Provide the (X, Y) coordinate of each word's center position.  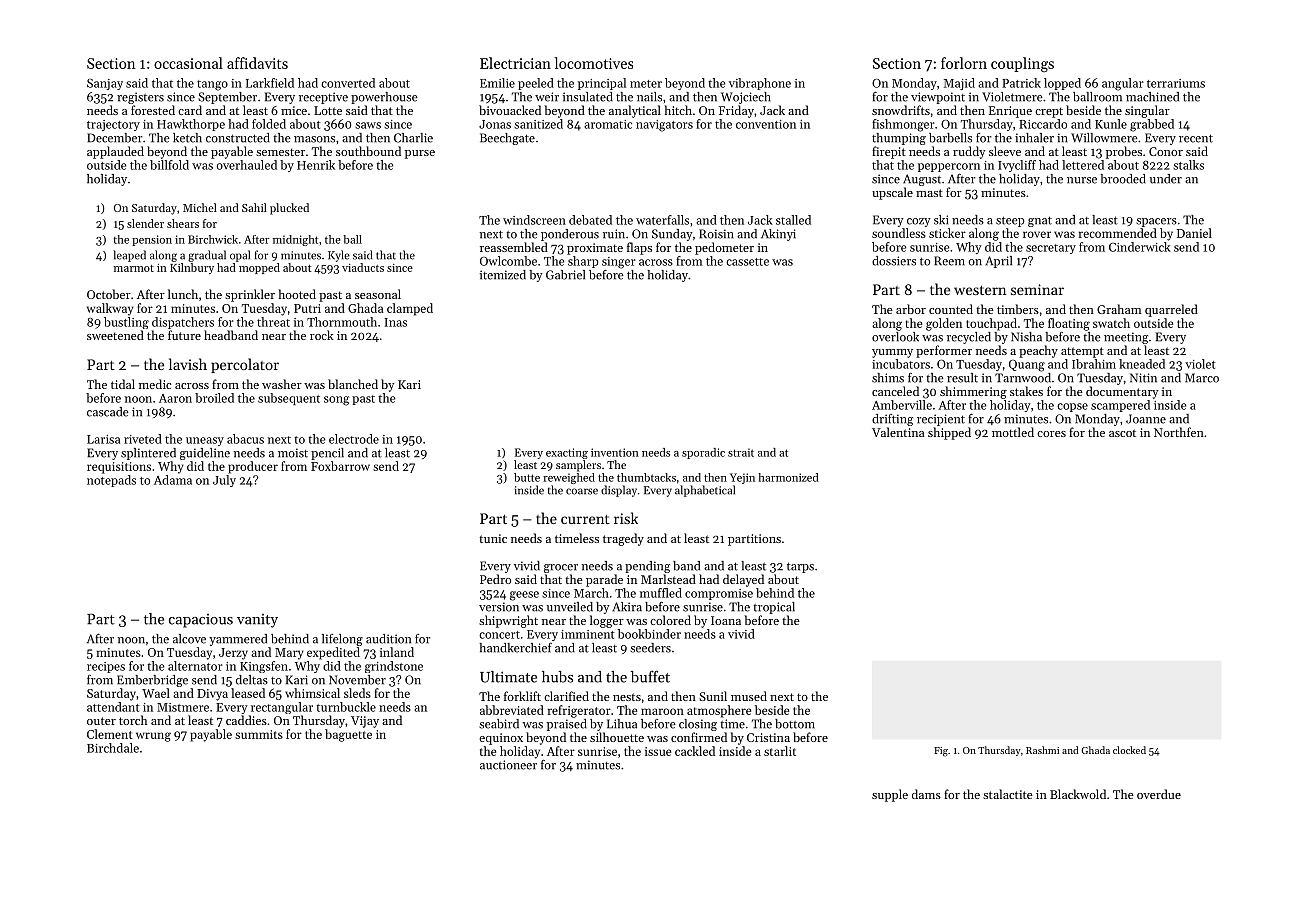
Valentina (898, 432)
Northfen (1179, 432)
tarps (800, 567)
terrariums (1176, 83)
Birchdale (113, 748)
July (224, 481)
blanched (353, 384)
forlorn (964, 63)
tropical (774, 608)
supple (890, 795)
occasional (188, 63)
